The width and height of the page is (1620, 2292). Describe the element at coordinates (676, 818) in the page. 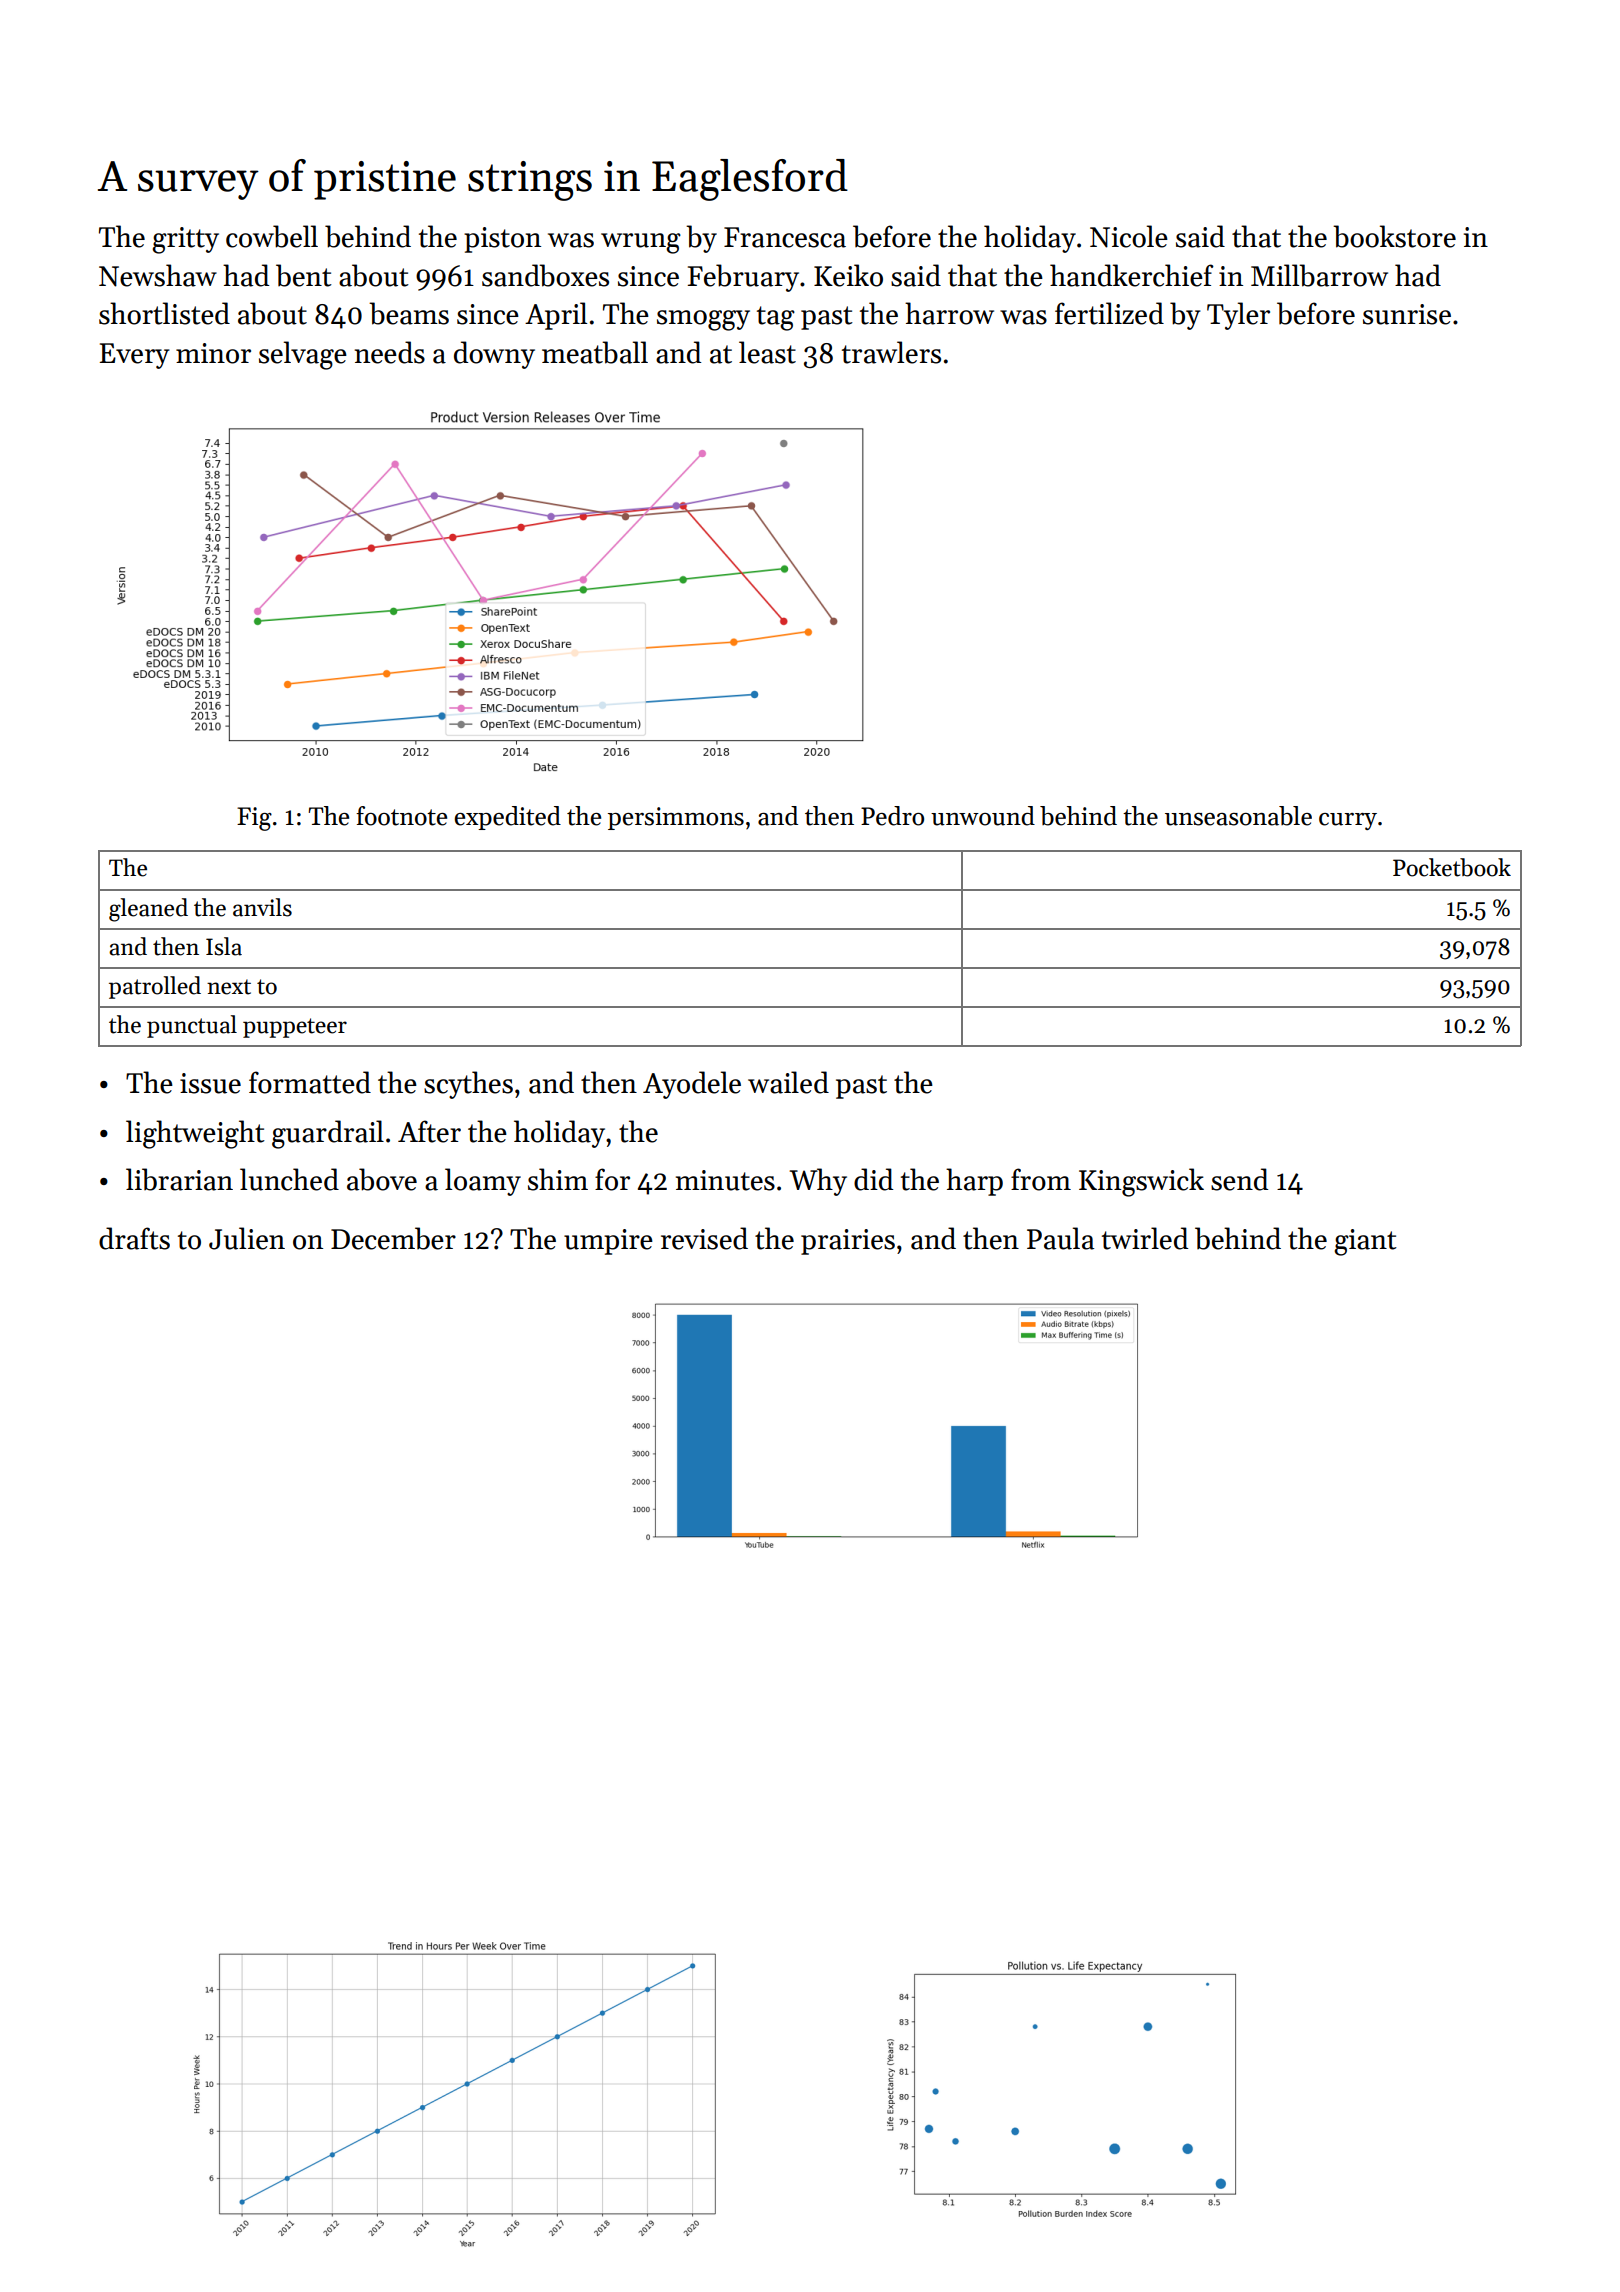

I see `persimmons` at that location.
